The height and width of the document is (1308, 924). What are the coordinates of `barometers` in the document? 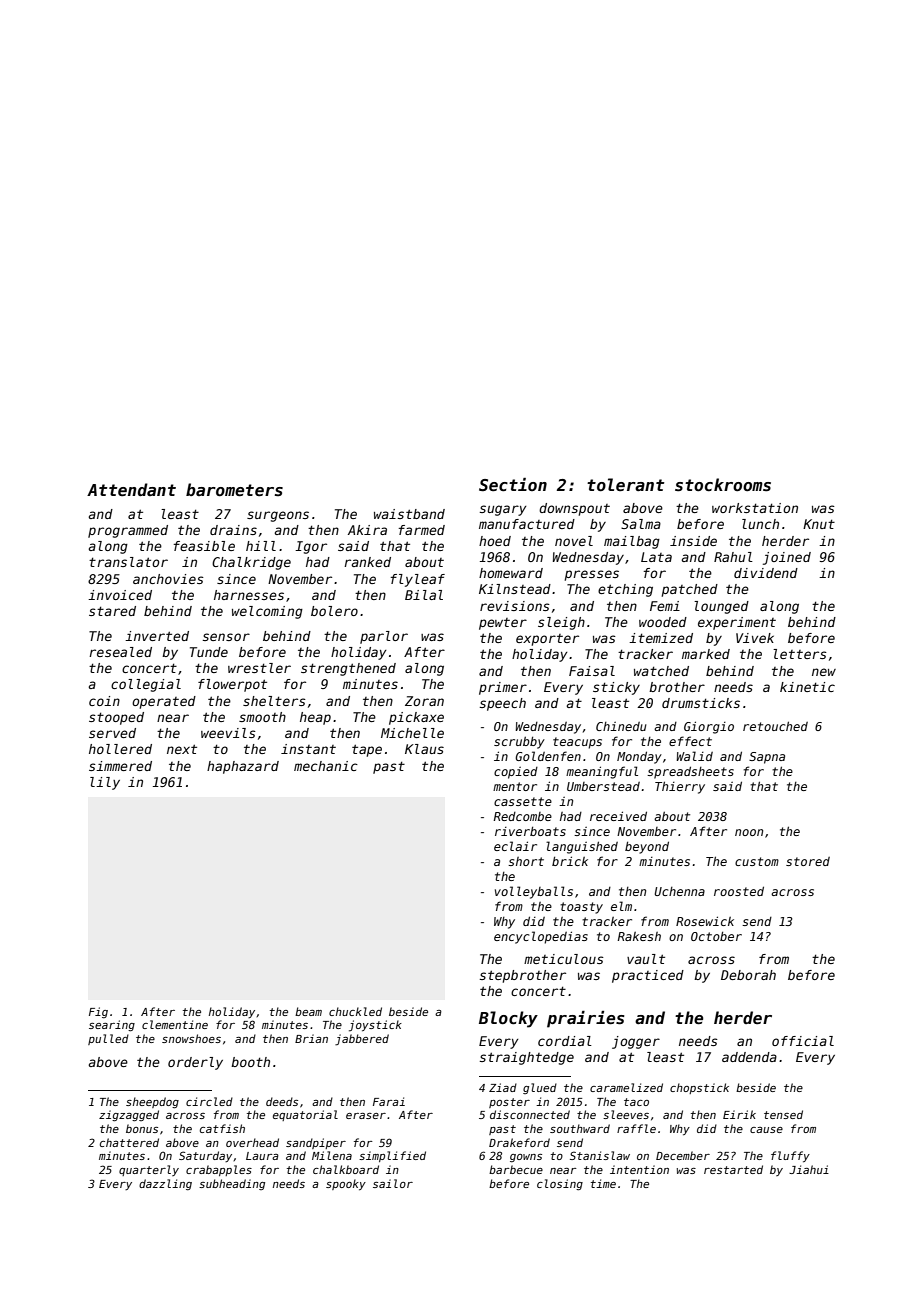 It's located at (234, 490).
